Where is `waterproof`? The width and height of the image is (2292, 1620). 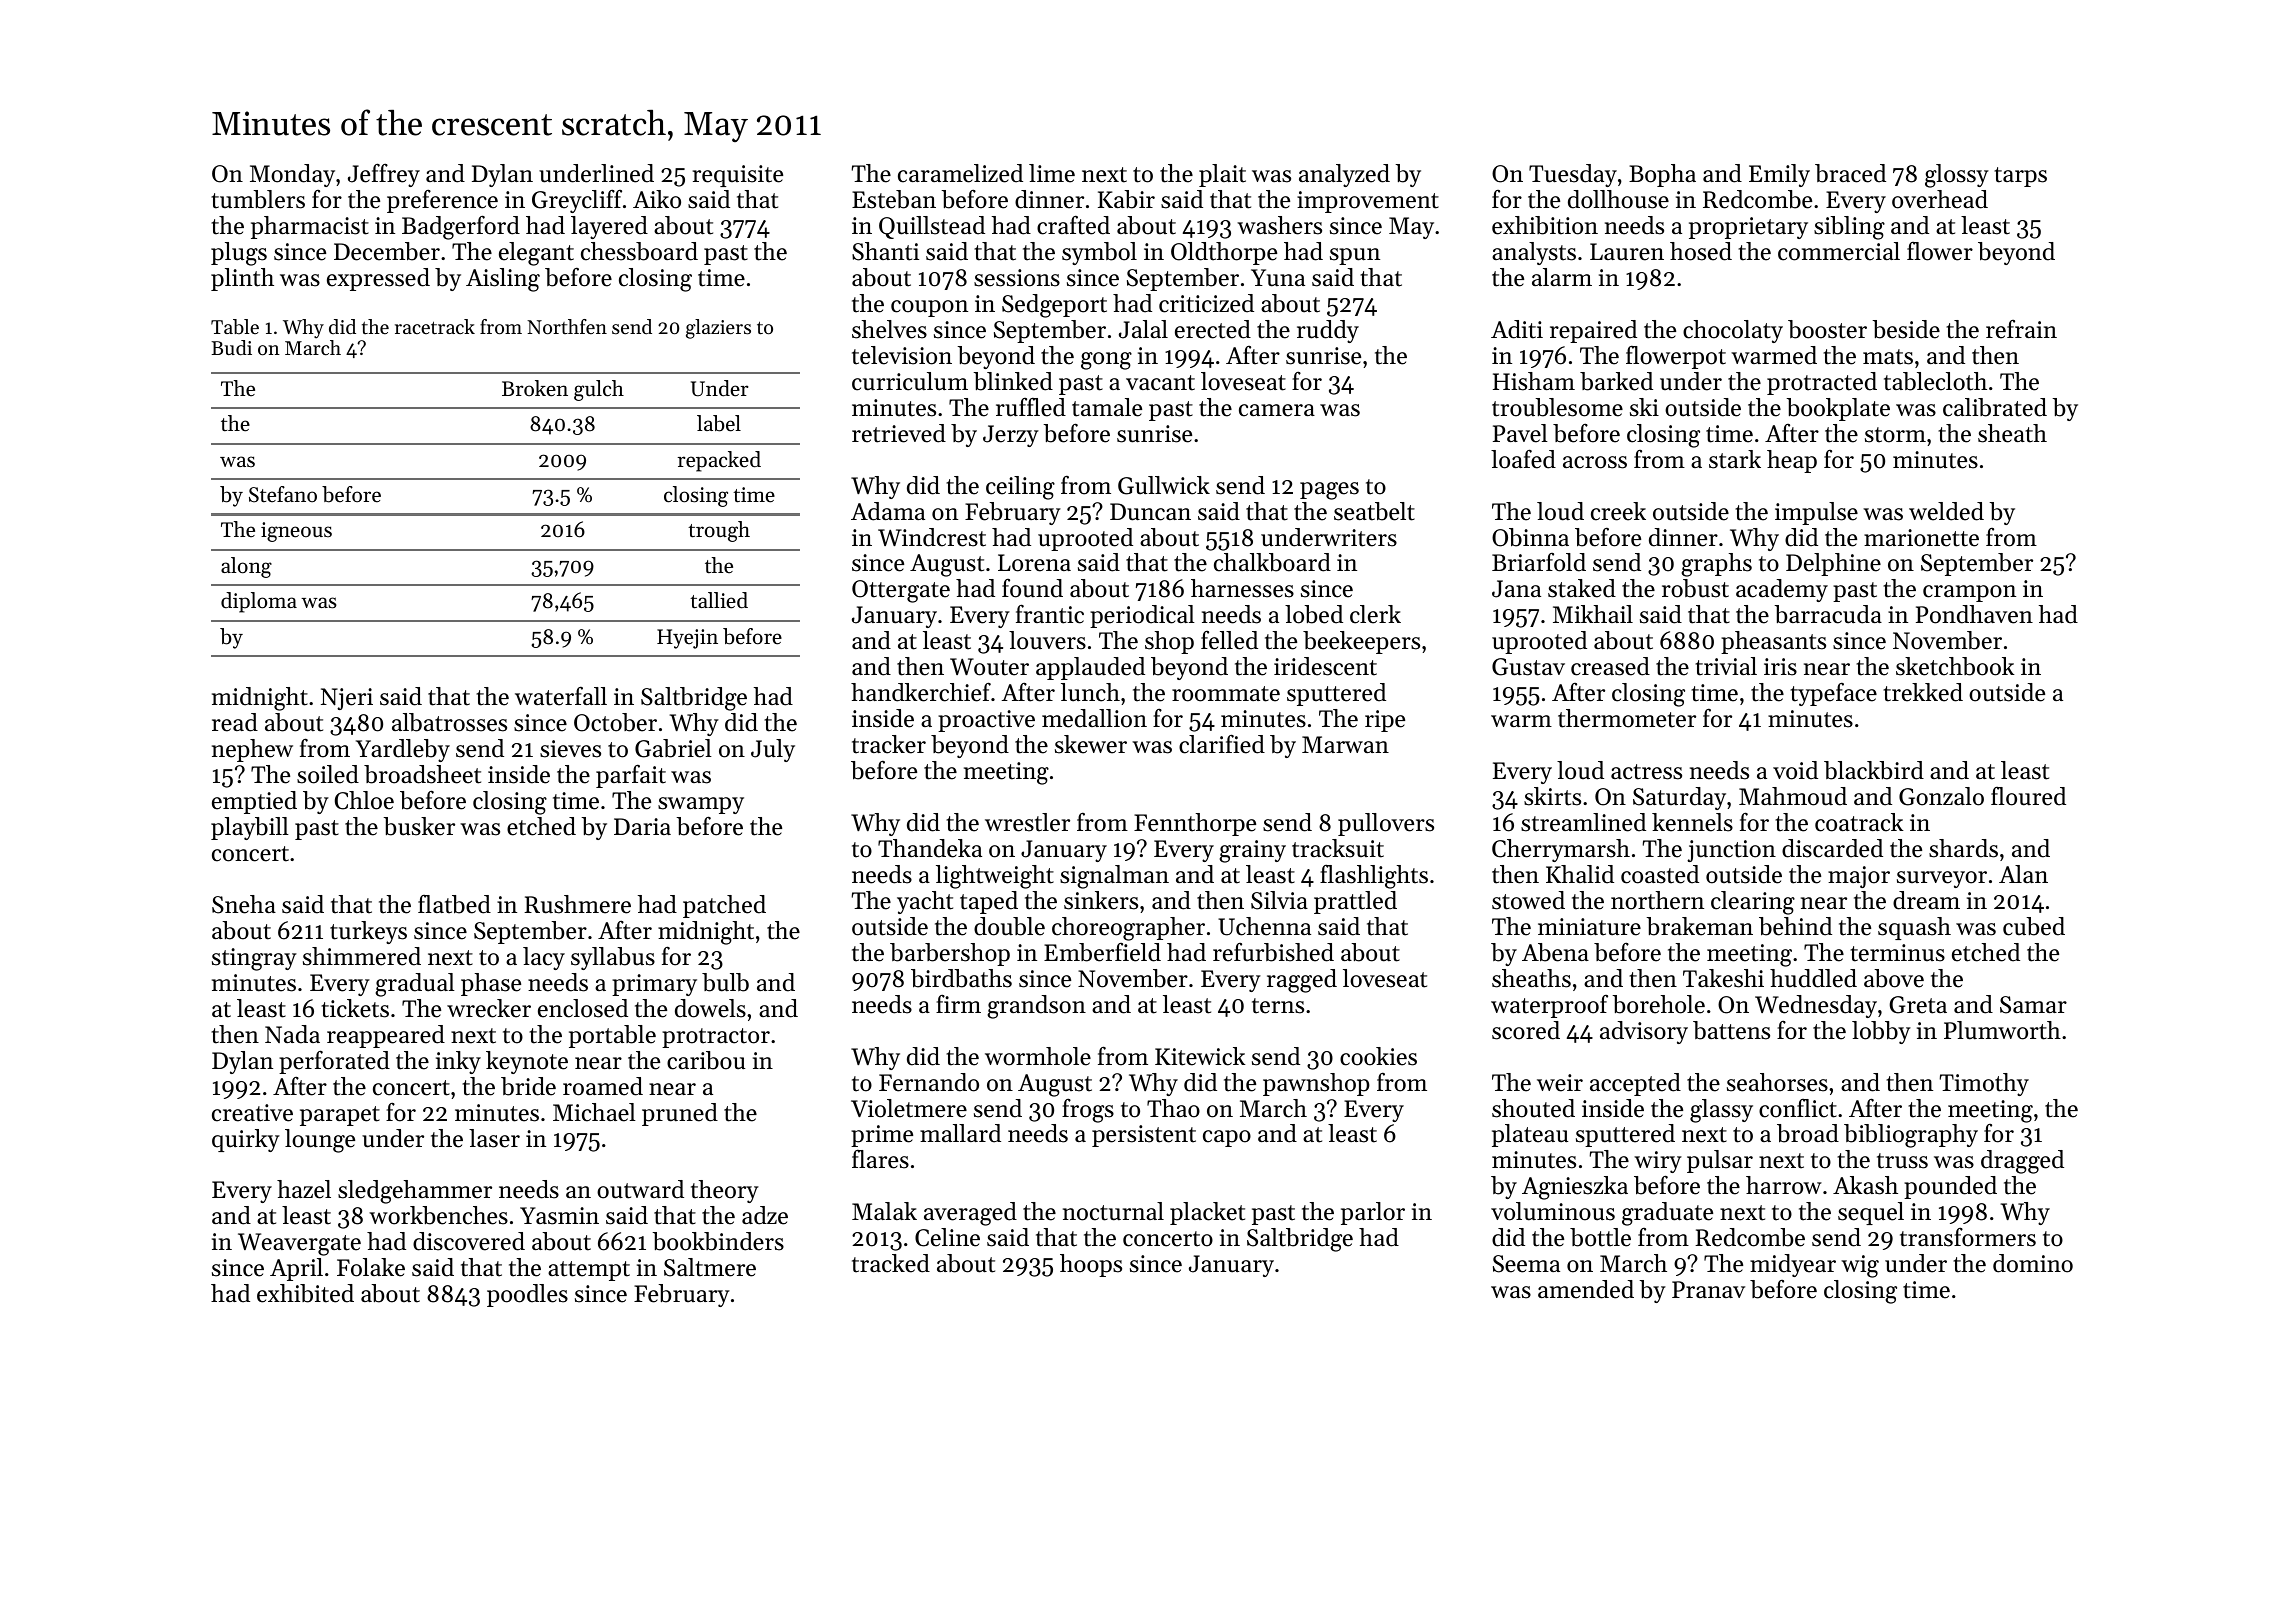
waterproof is located at coordinates (1549, 1006).
